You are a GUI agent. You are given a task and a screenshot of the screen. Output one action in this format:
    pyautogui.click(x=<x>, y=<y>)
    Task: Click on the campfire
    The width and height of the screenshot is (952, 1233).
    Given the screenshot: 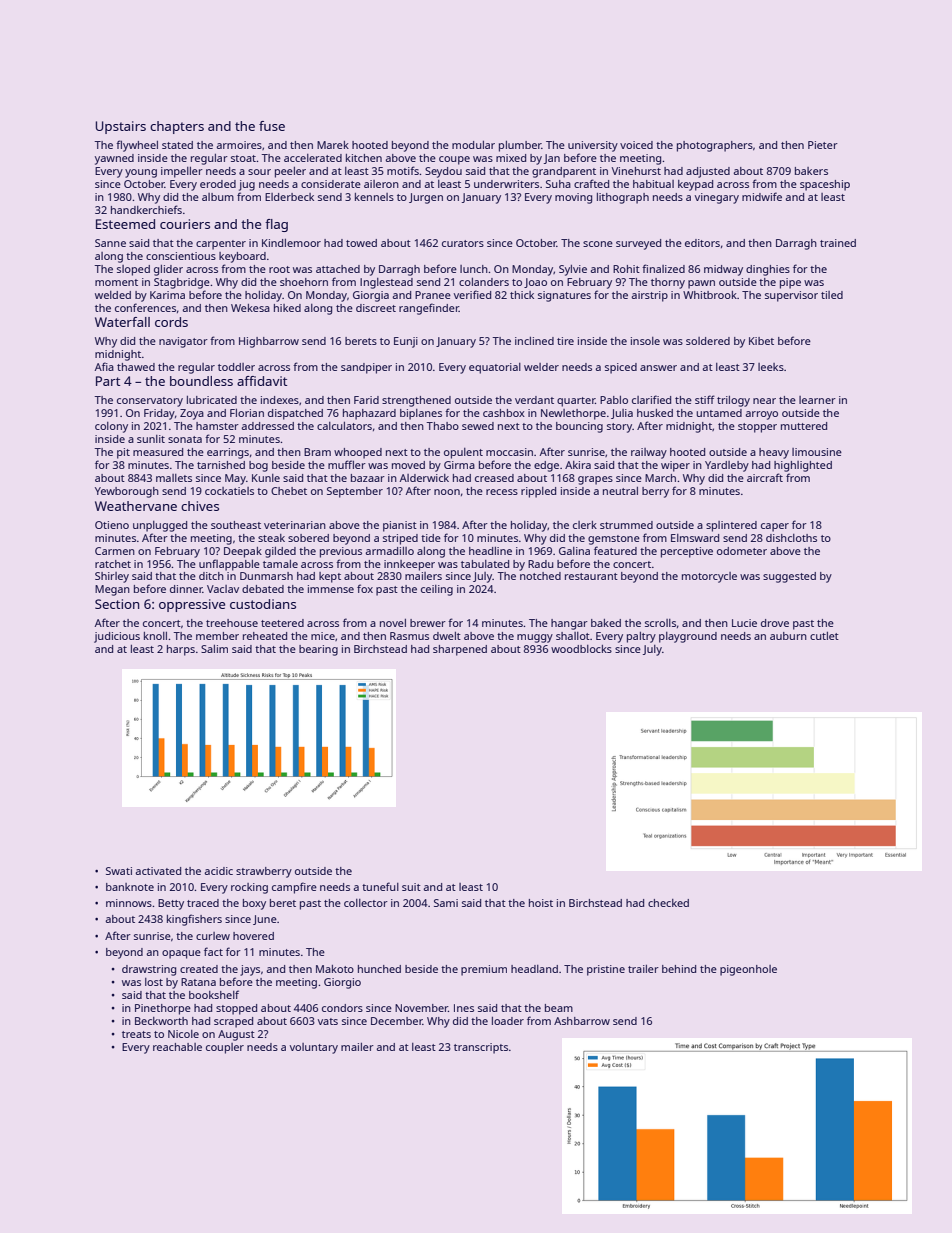 What is the action you would take?
    pyautogui.click(x=294, y=888)
